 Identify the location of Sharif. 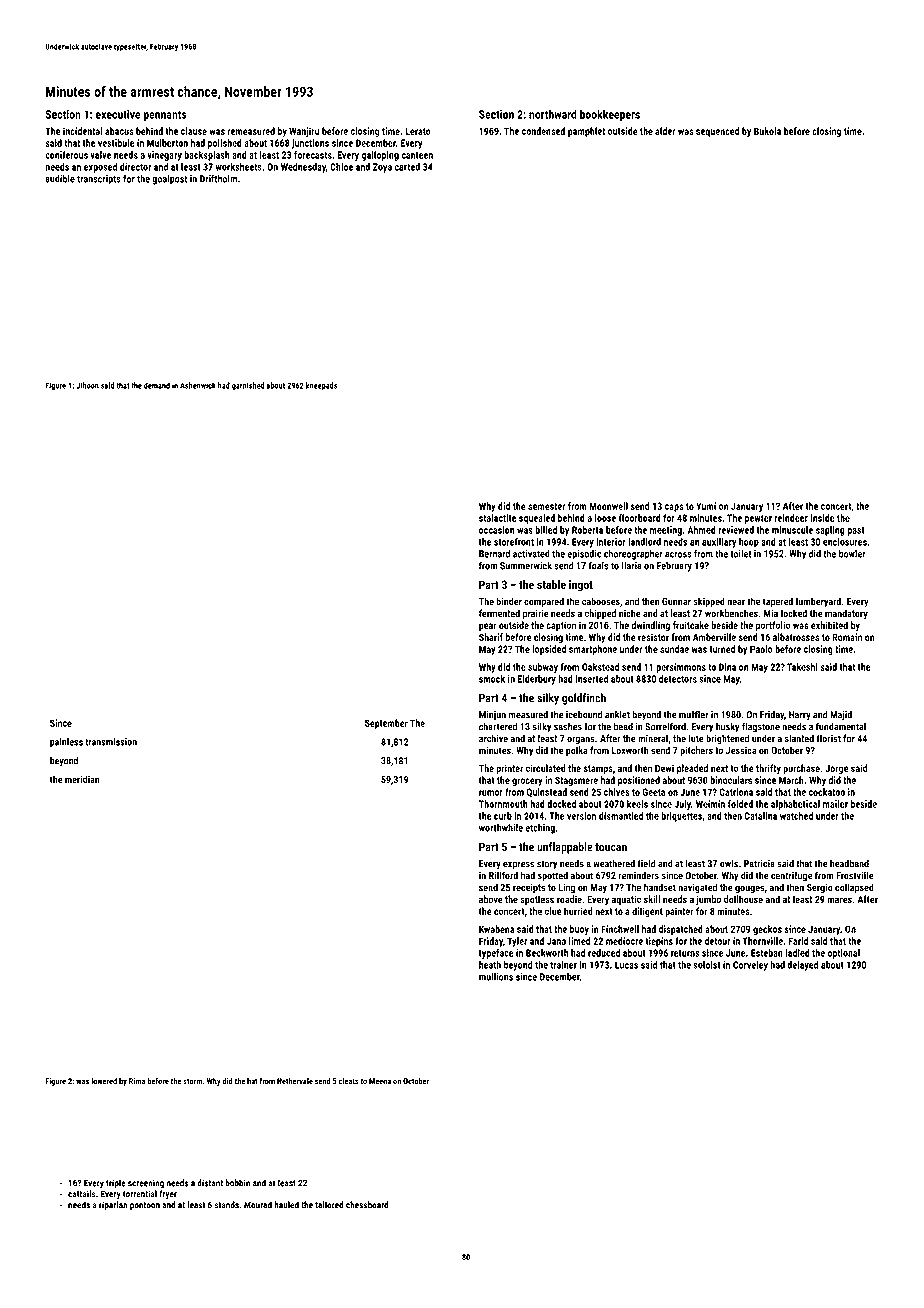
(491, 637).
